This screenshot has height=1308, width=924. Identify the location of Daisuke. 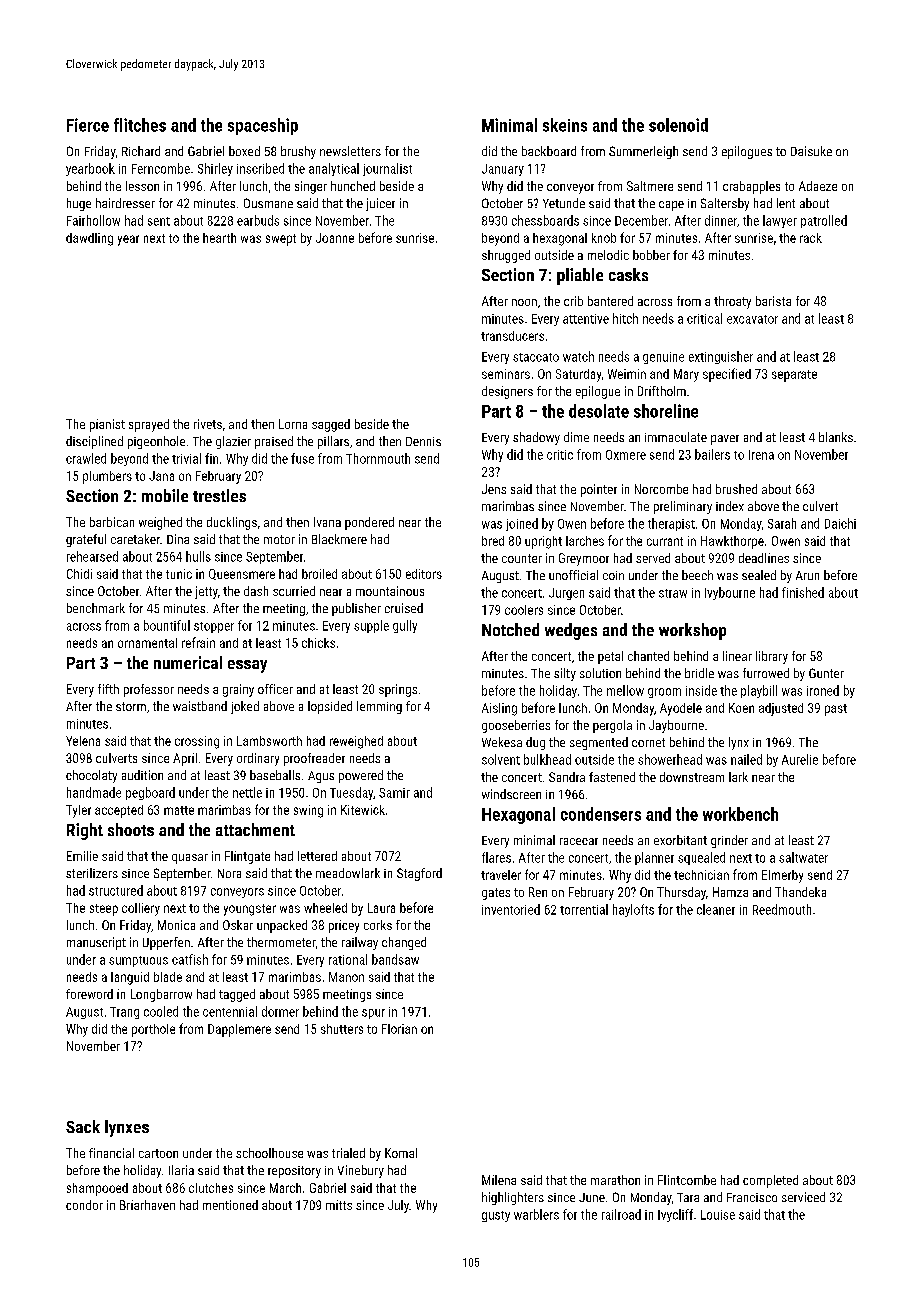
(811, 151).
